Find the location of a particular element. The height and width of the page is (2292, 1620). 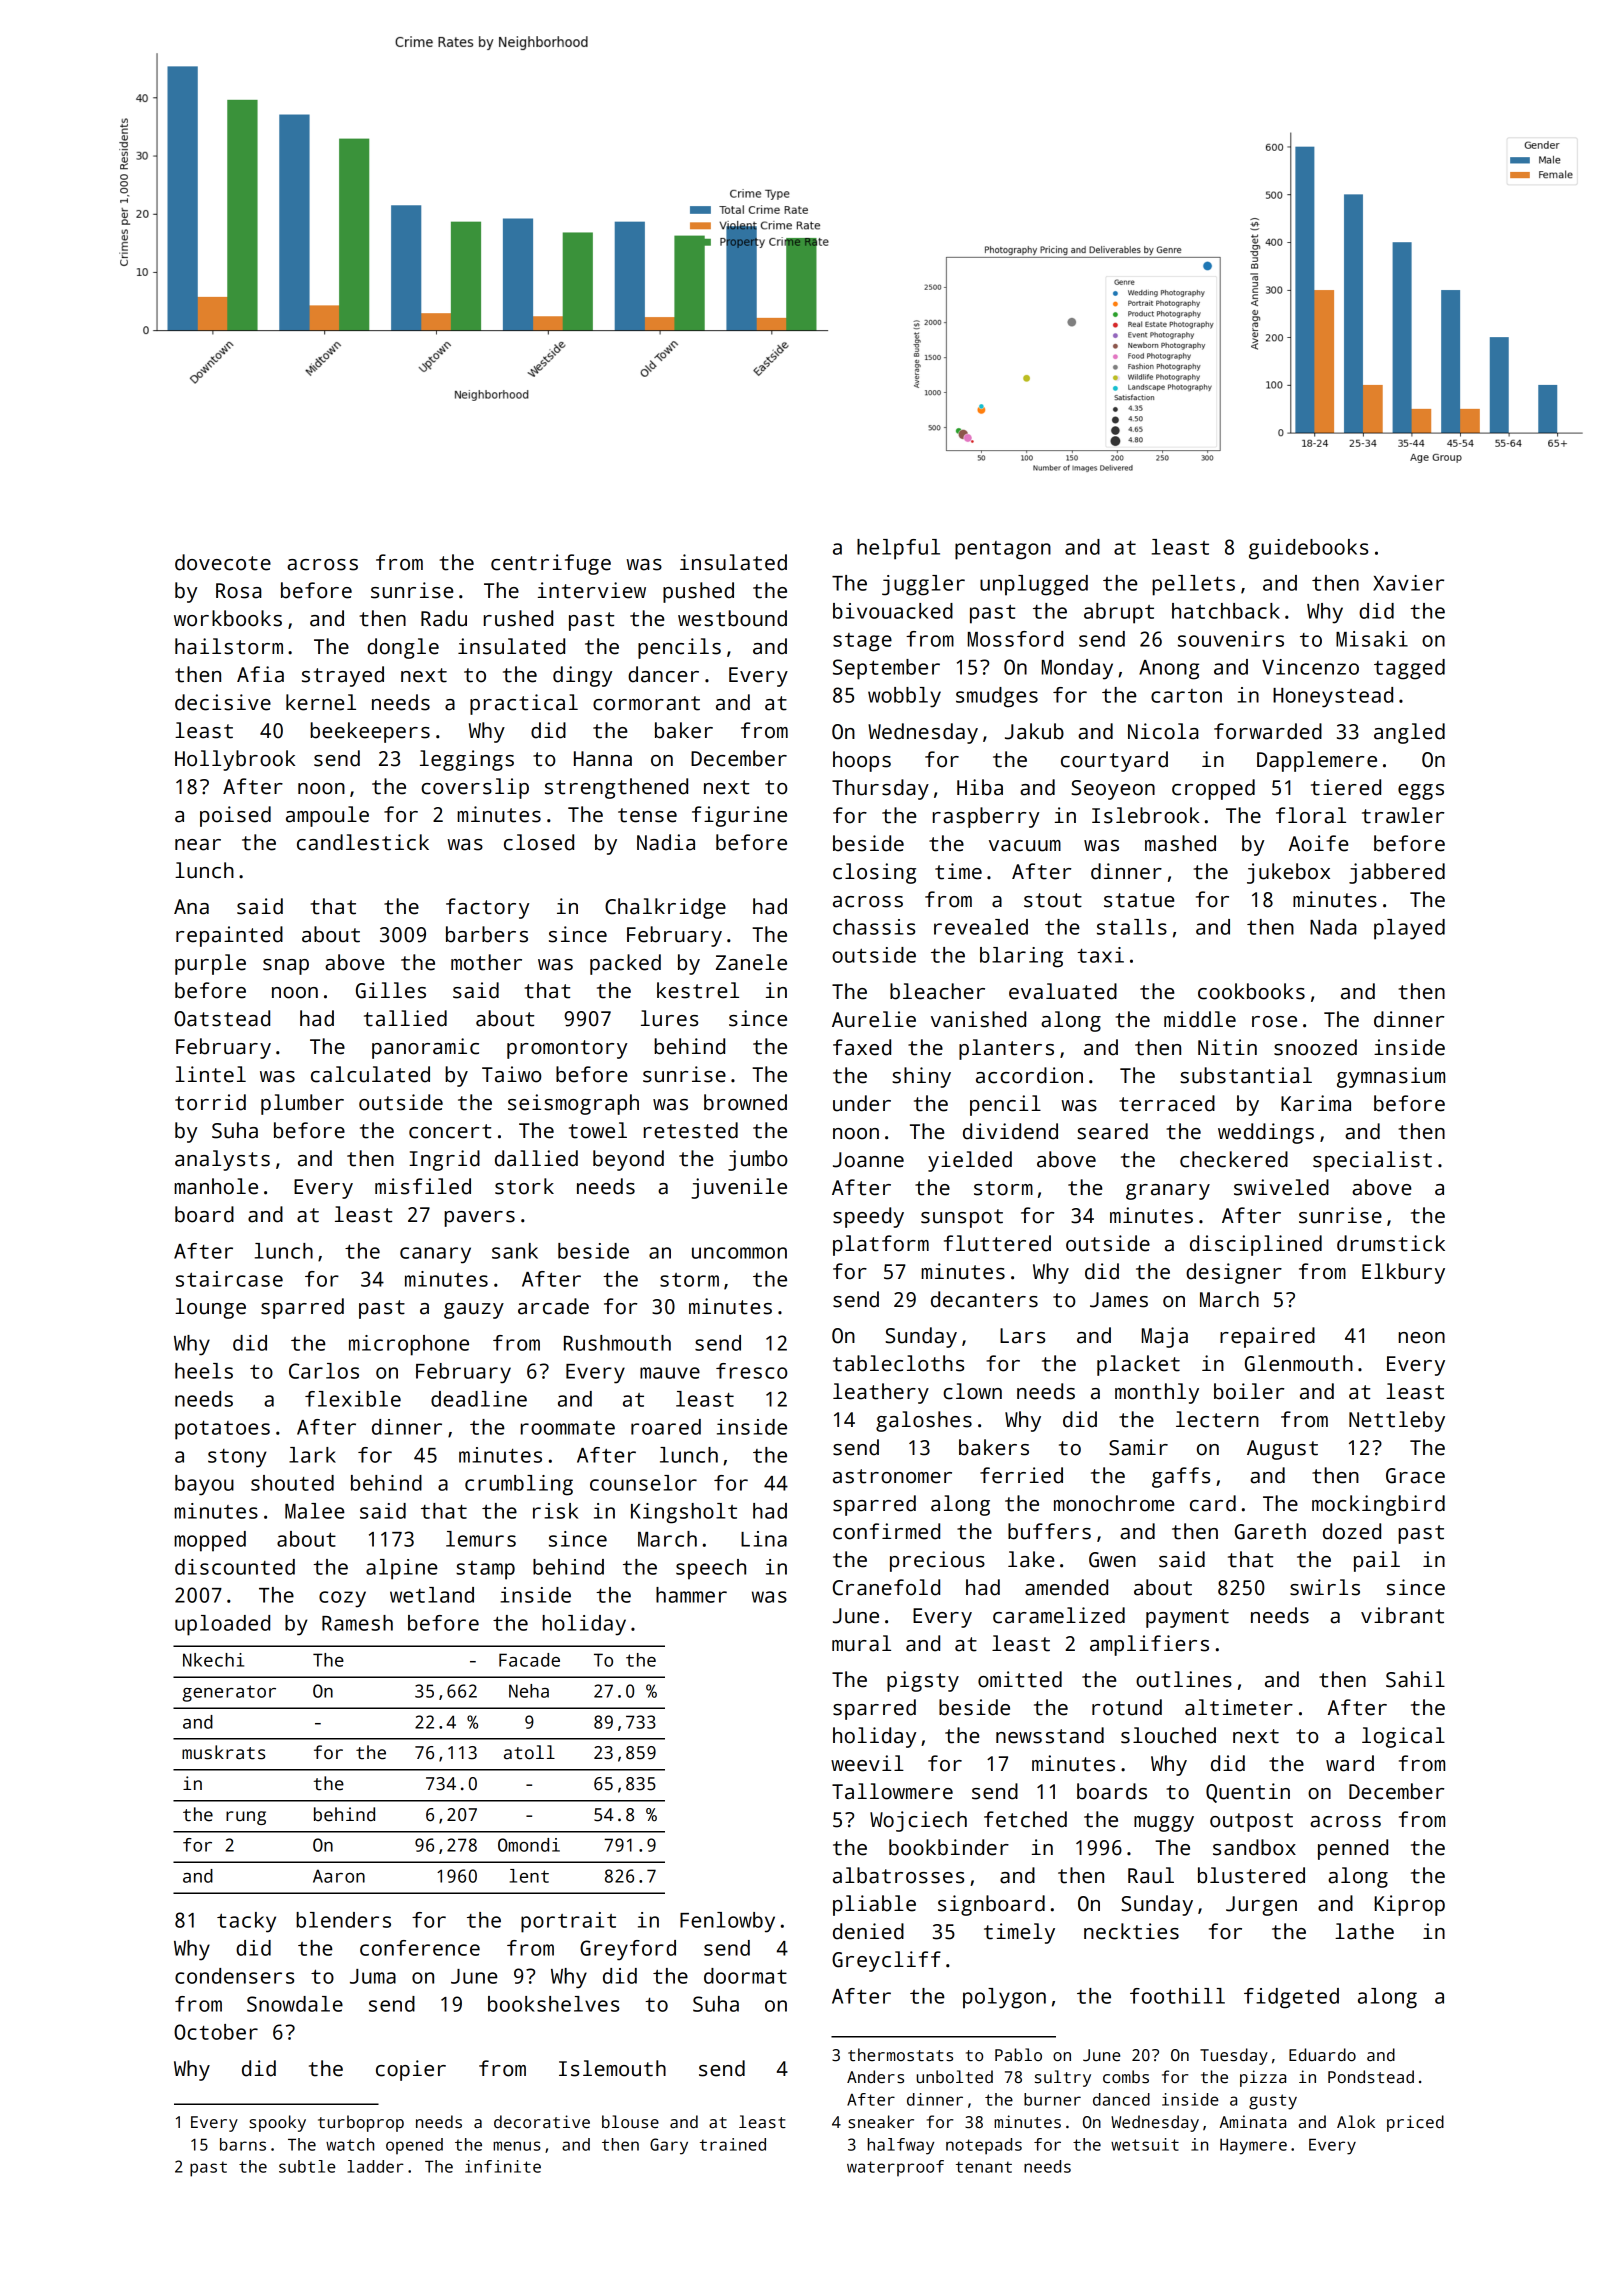

centrifuge is located at coordinates (551, 564).
